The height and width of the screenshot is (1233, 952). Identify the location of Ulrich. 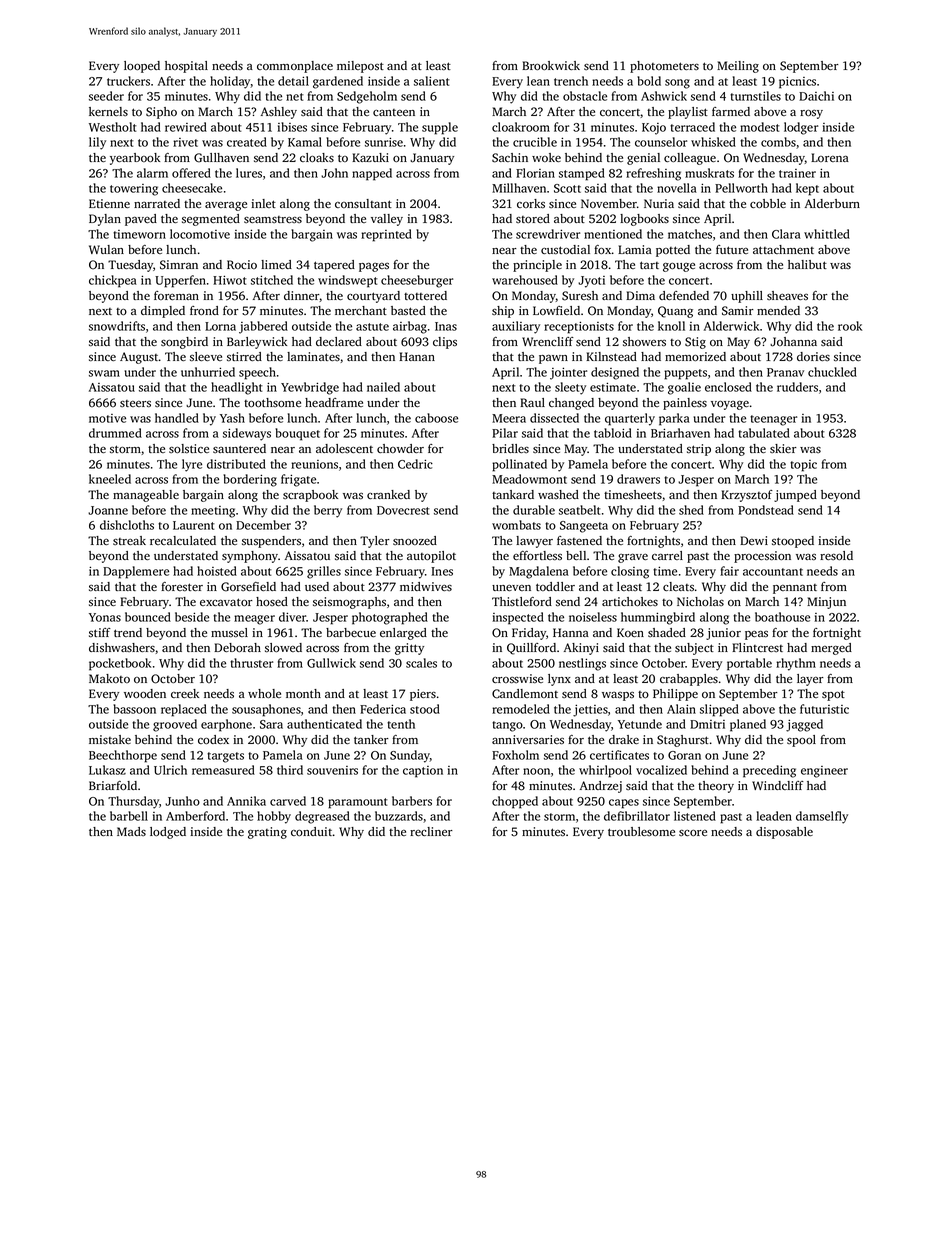
(170, 770).
